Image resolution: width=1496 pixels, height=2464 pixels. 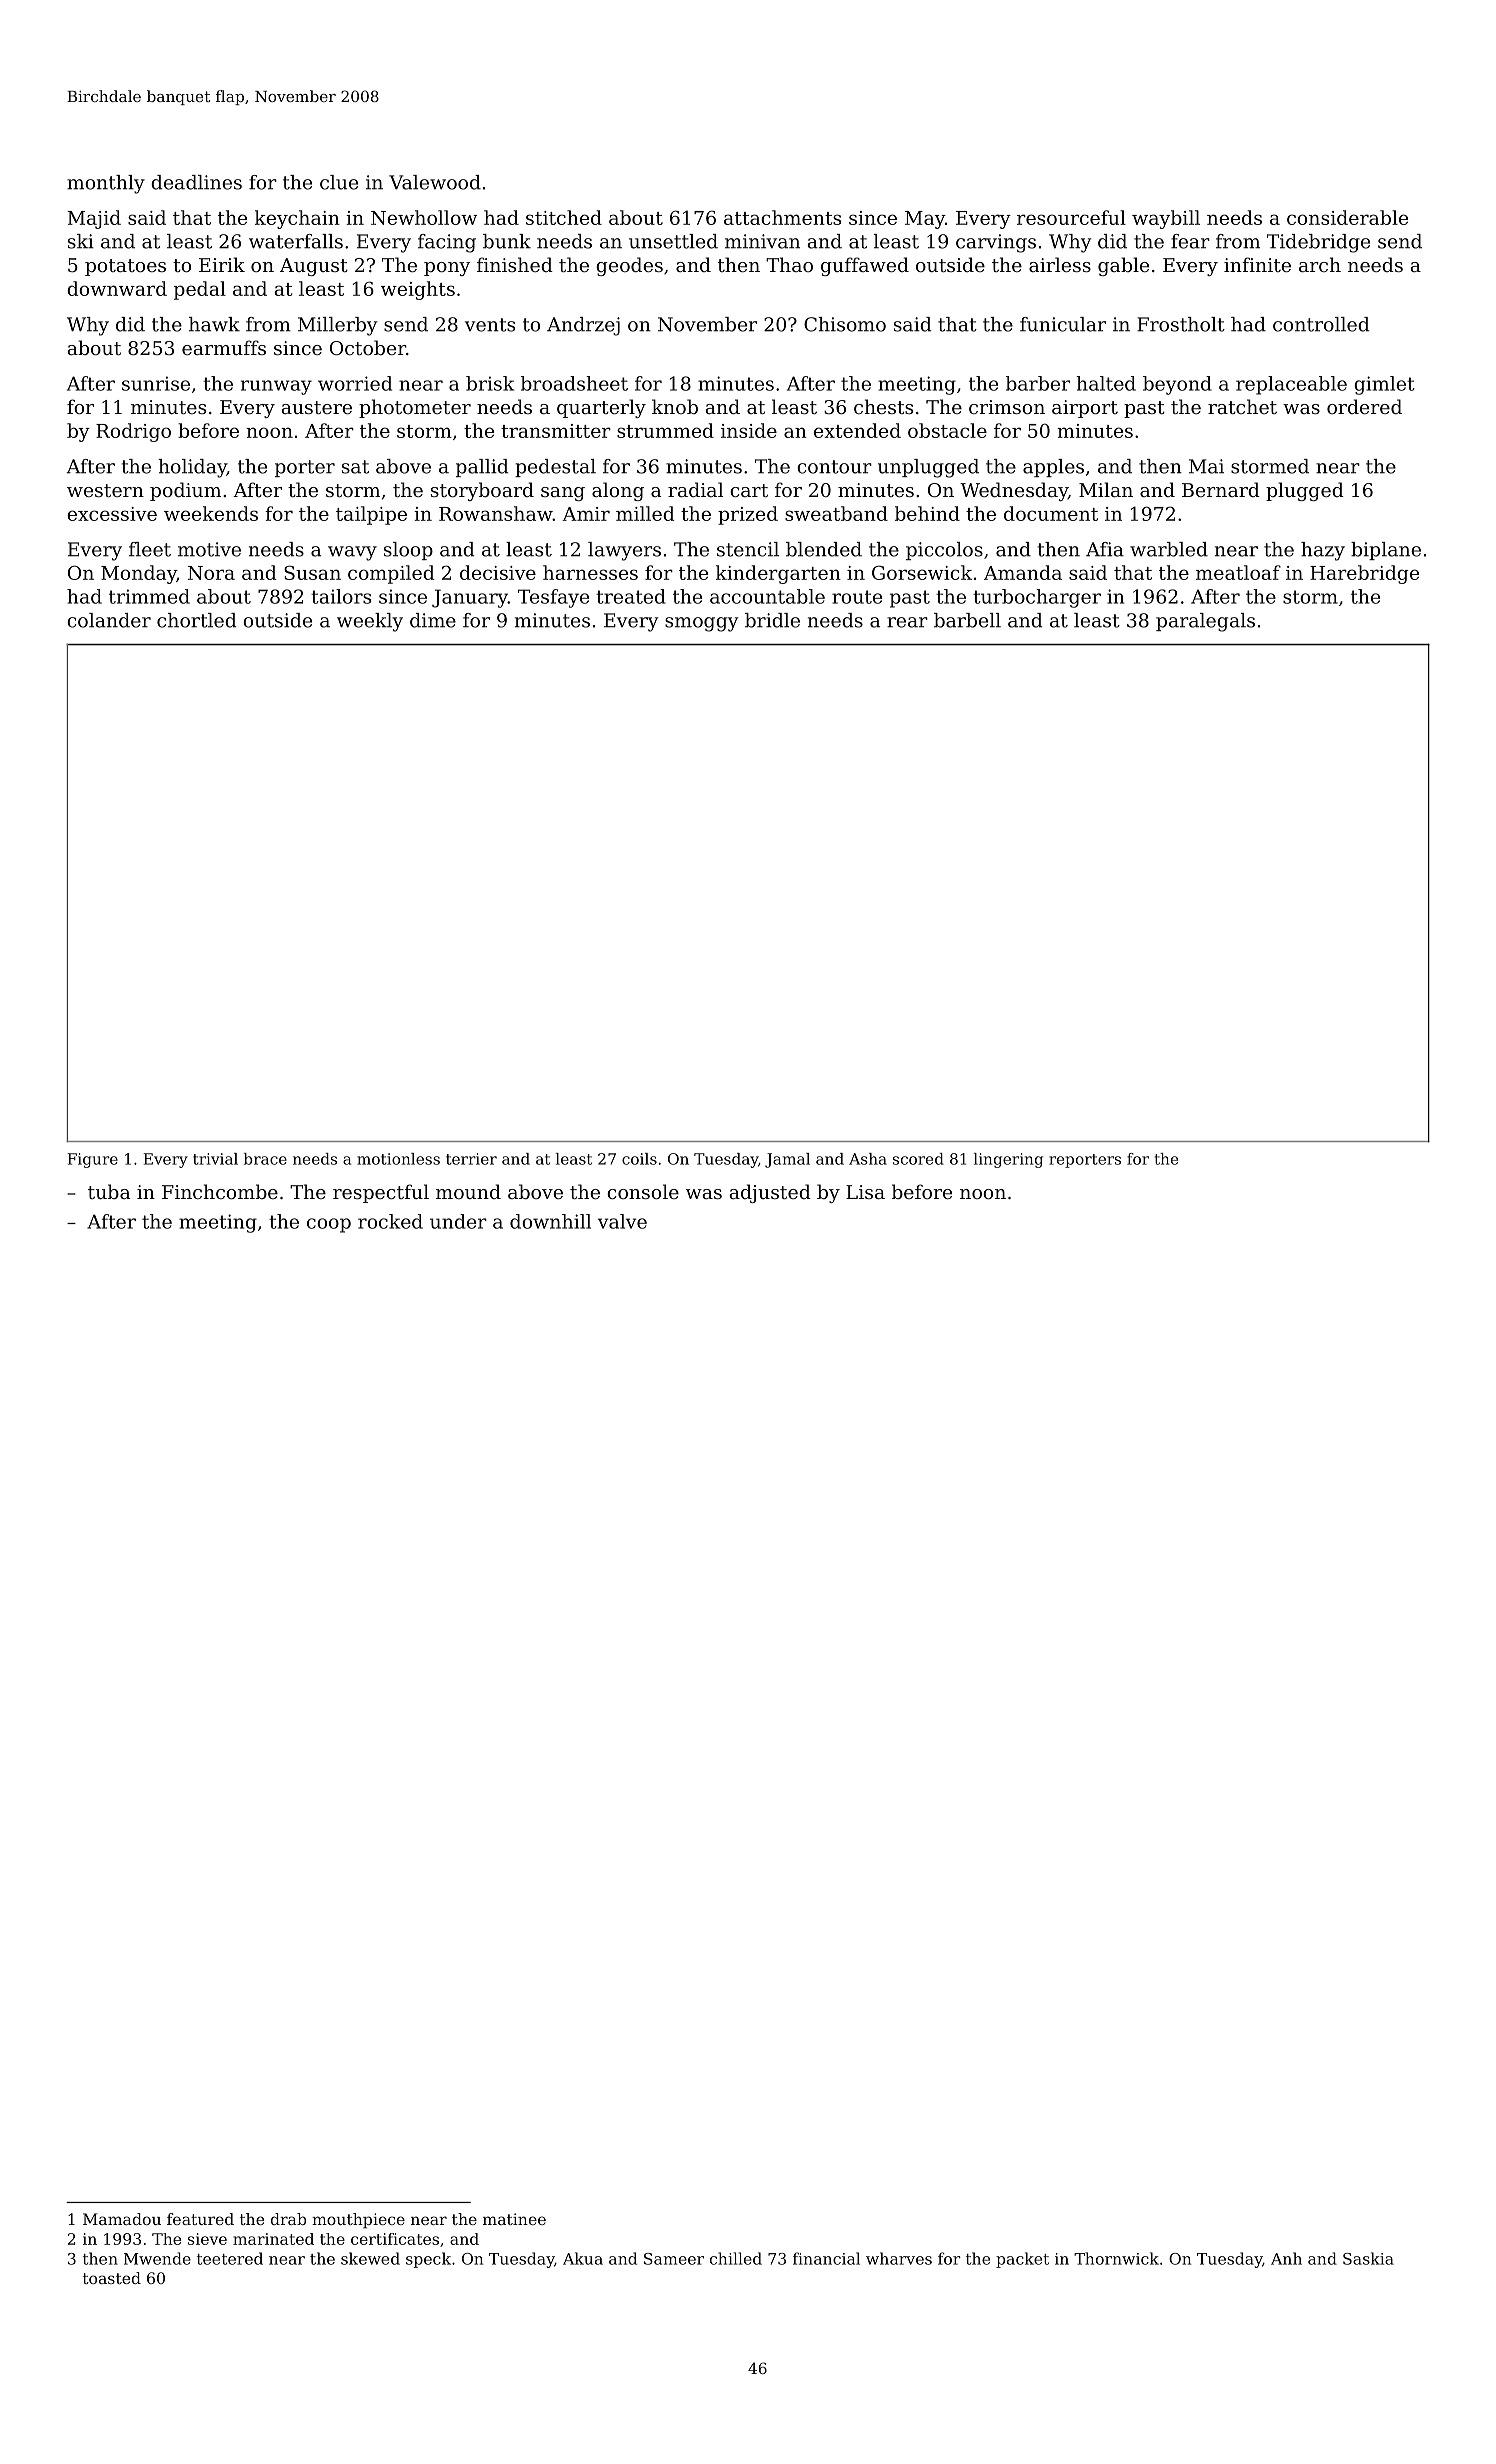 What do you see at coordinates (1364, 406) in the image?
I see `ordered` at bounding box center [1364, 406].
